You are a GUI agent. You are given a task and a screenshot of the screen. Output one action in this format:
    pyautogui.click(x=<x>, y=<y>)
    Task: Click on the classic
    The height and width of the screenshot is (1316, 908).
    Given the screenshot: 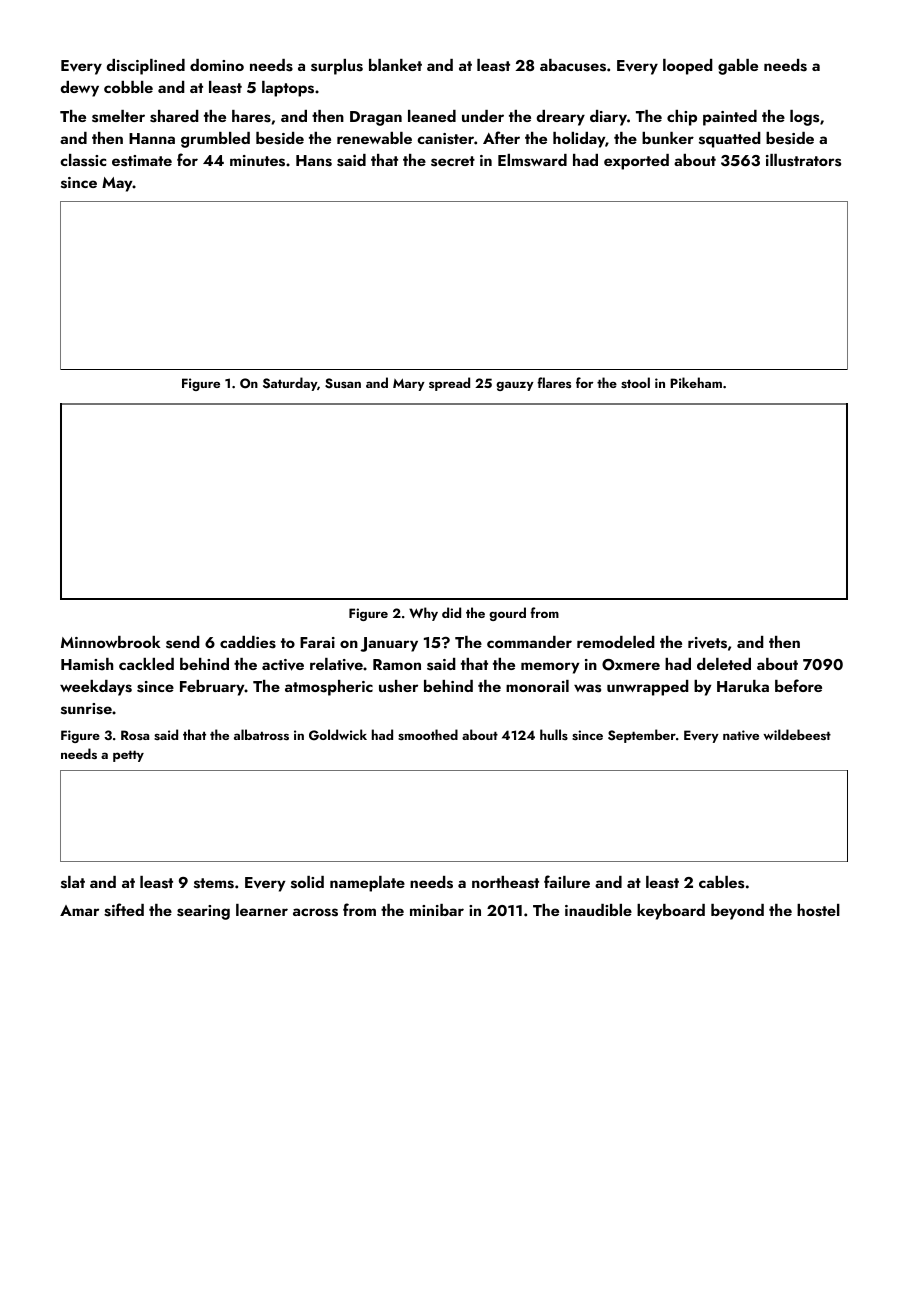 What is the action you would take?
    pyautogui.click(x=83, y=160)
